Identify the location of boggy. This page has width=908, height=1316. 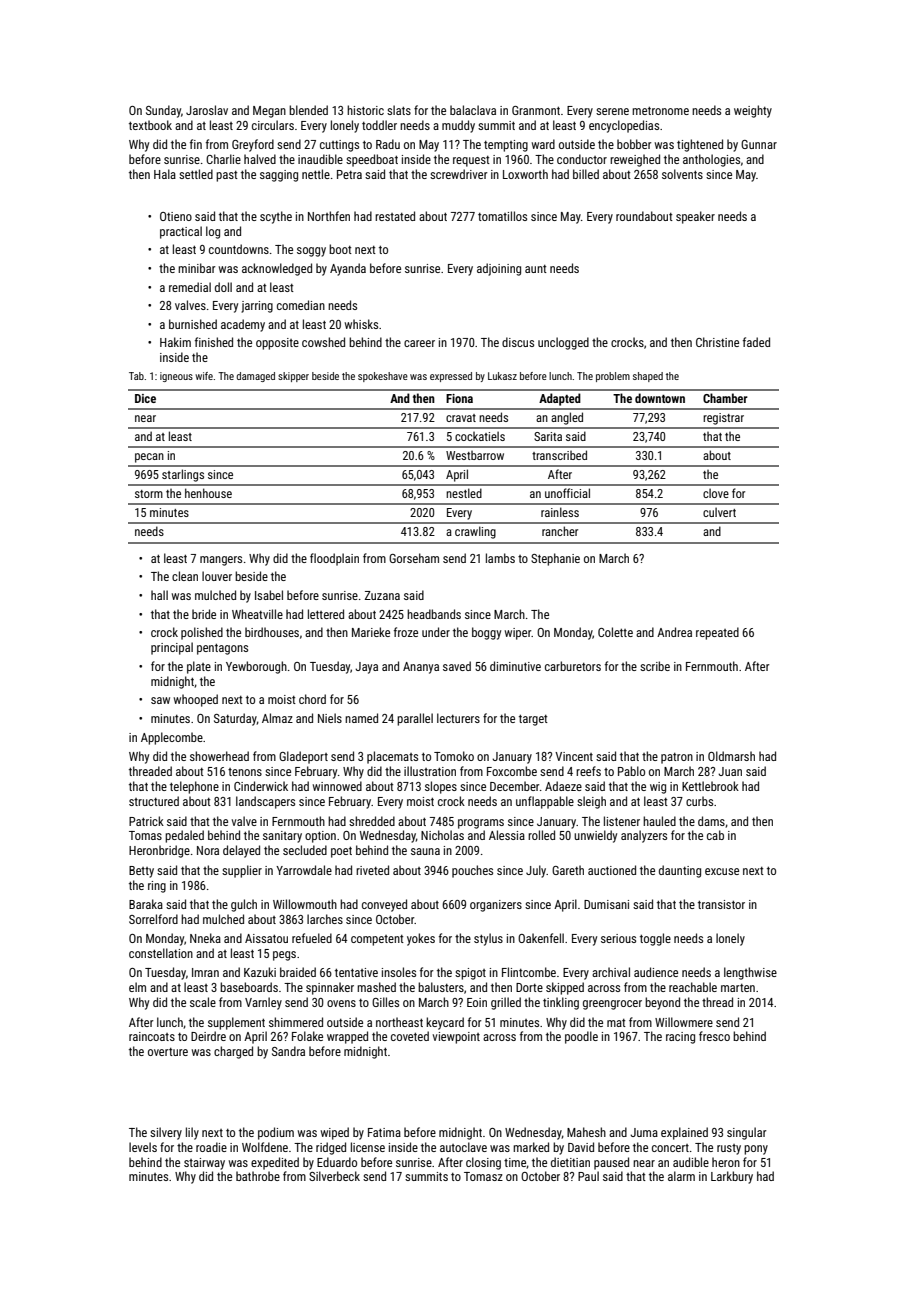
(486, 633).
